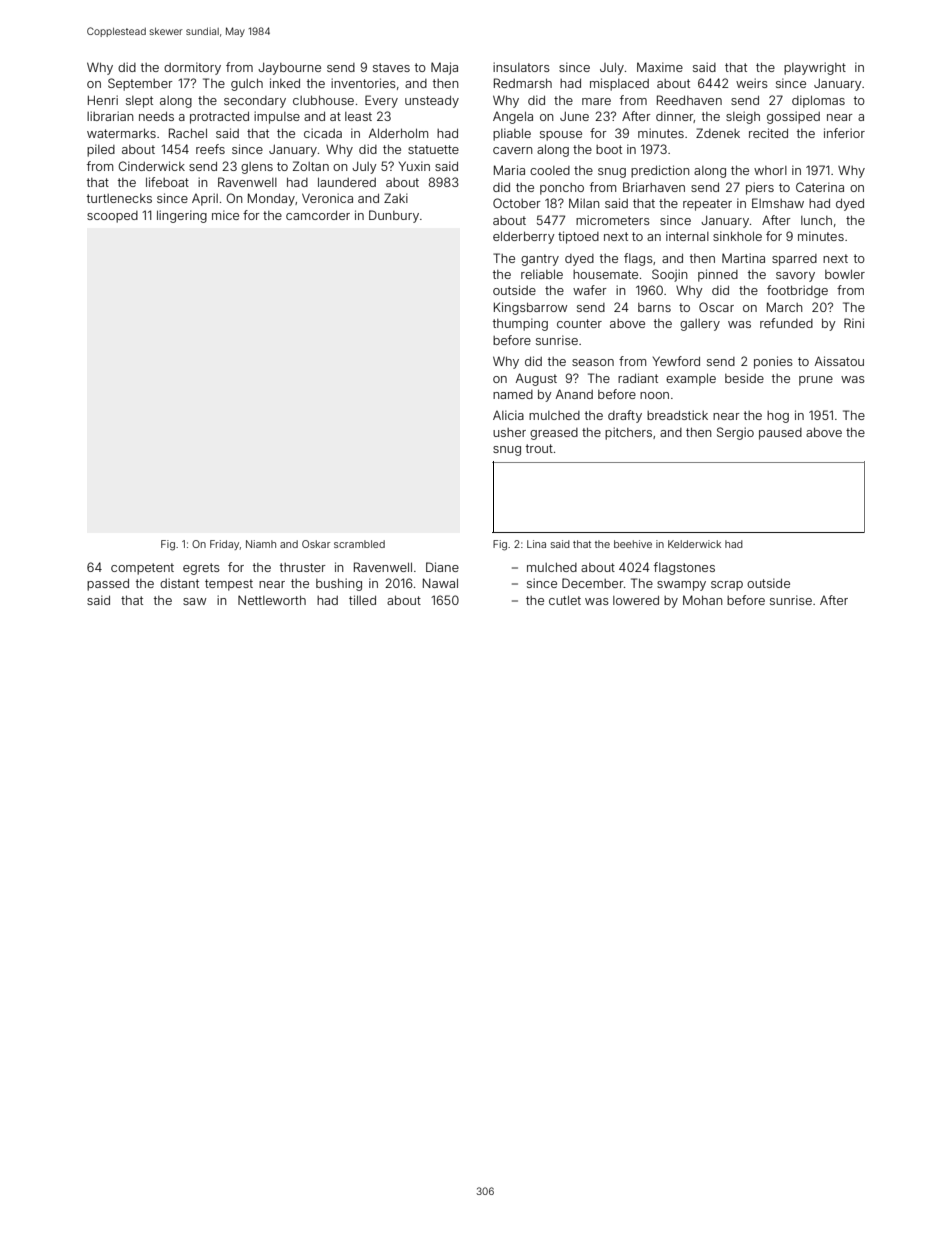 The height and width of the screenshot is (1233, 952). What do you see at coordinates (224, 545) in the screenshot?
I see `Friday` at bounding box center [224, 545].
